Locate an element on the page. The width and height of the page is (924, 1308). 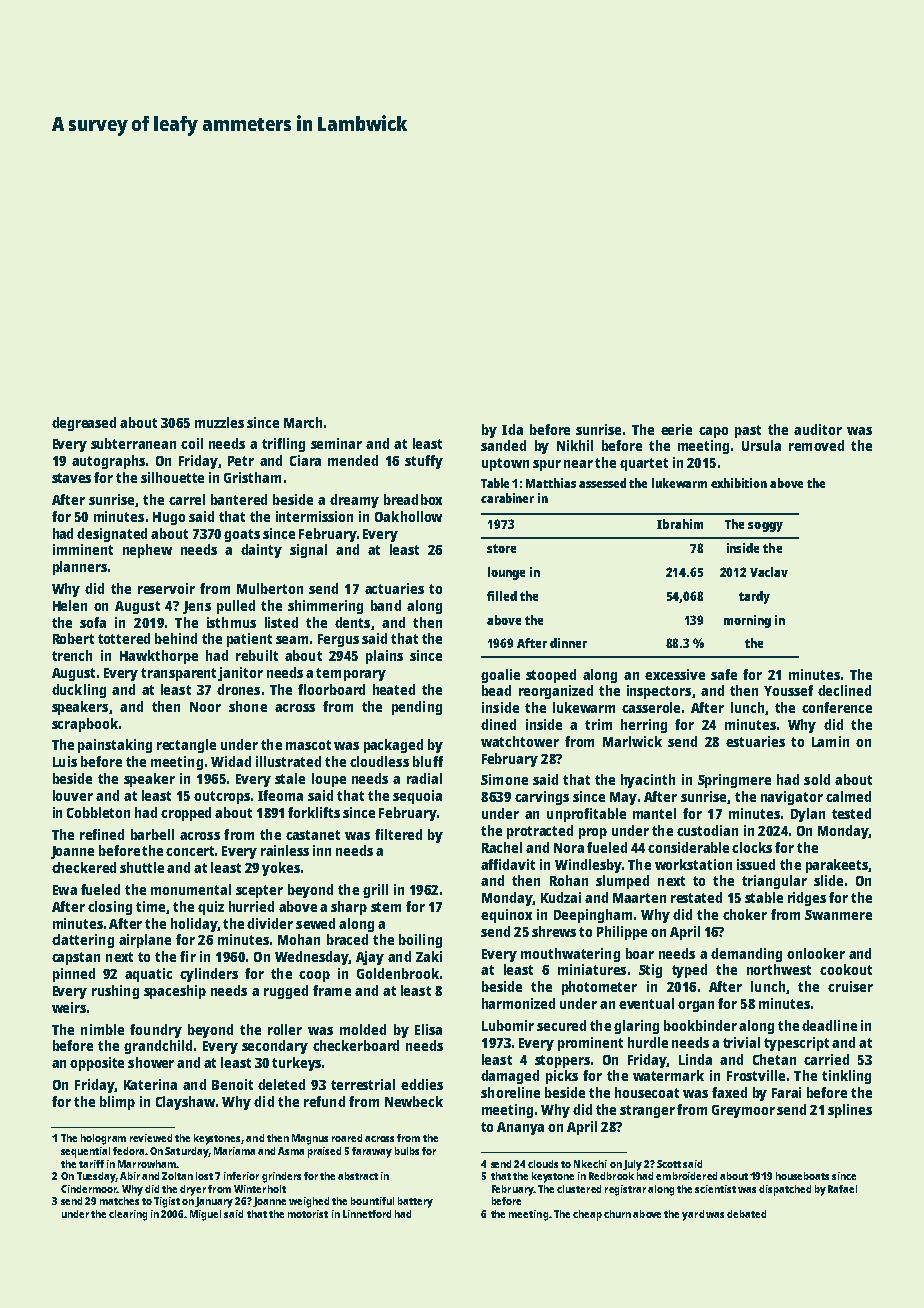
navigator is located at coordinates (792, 798).
